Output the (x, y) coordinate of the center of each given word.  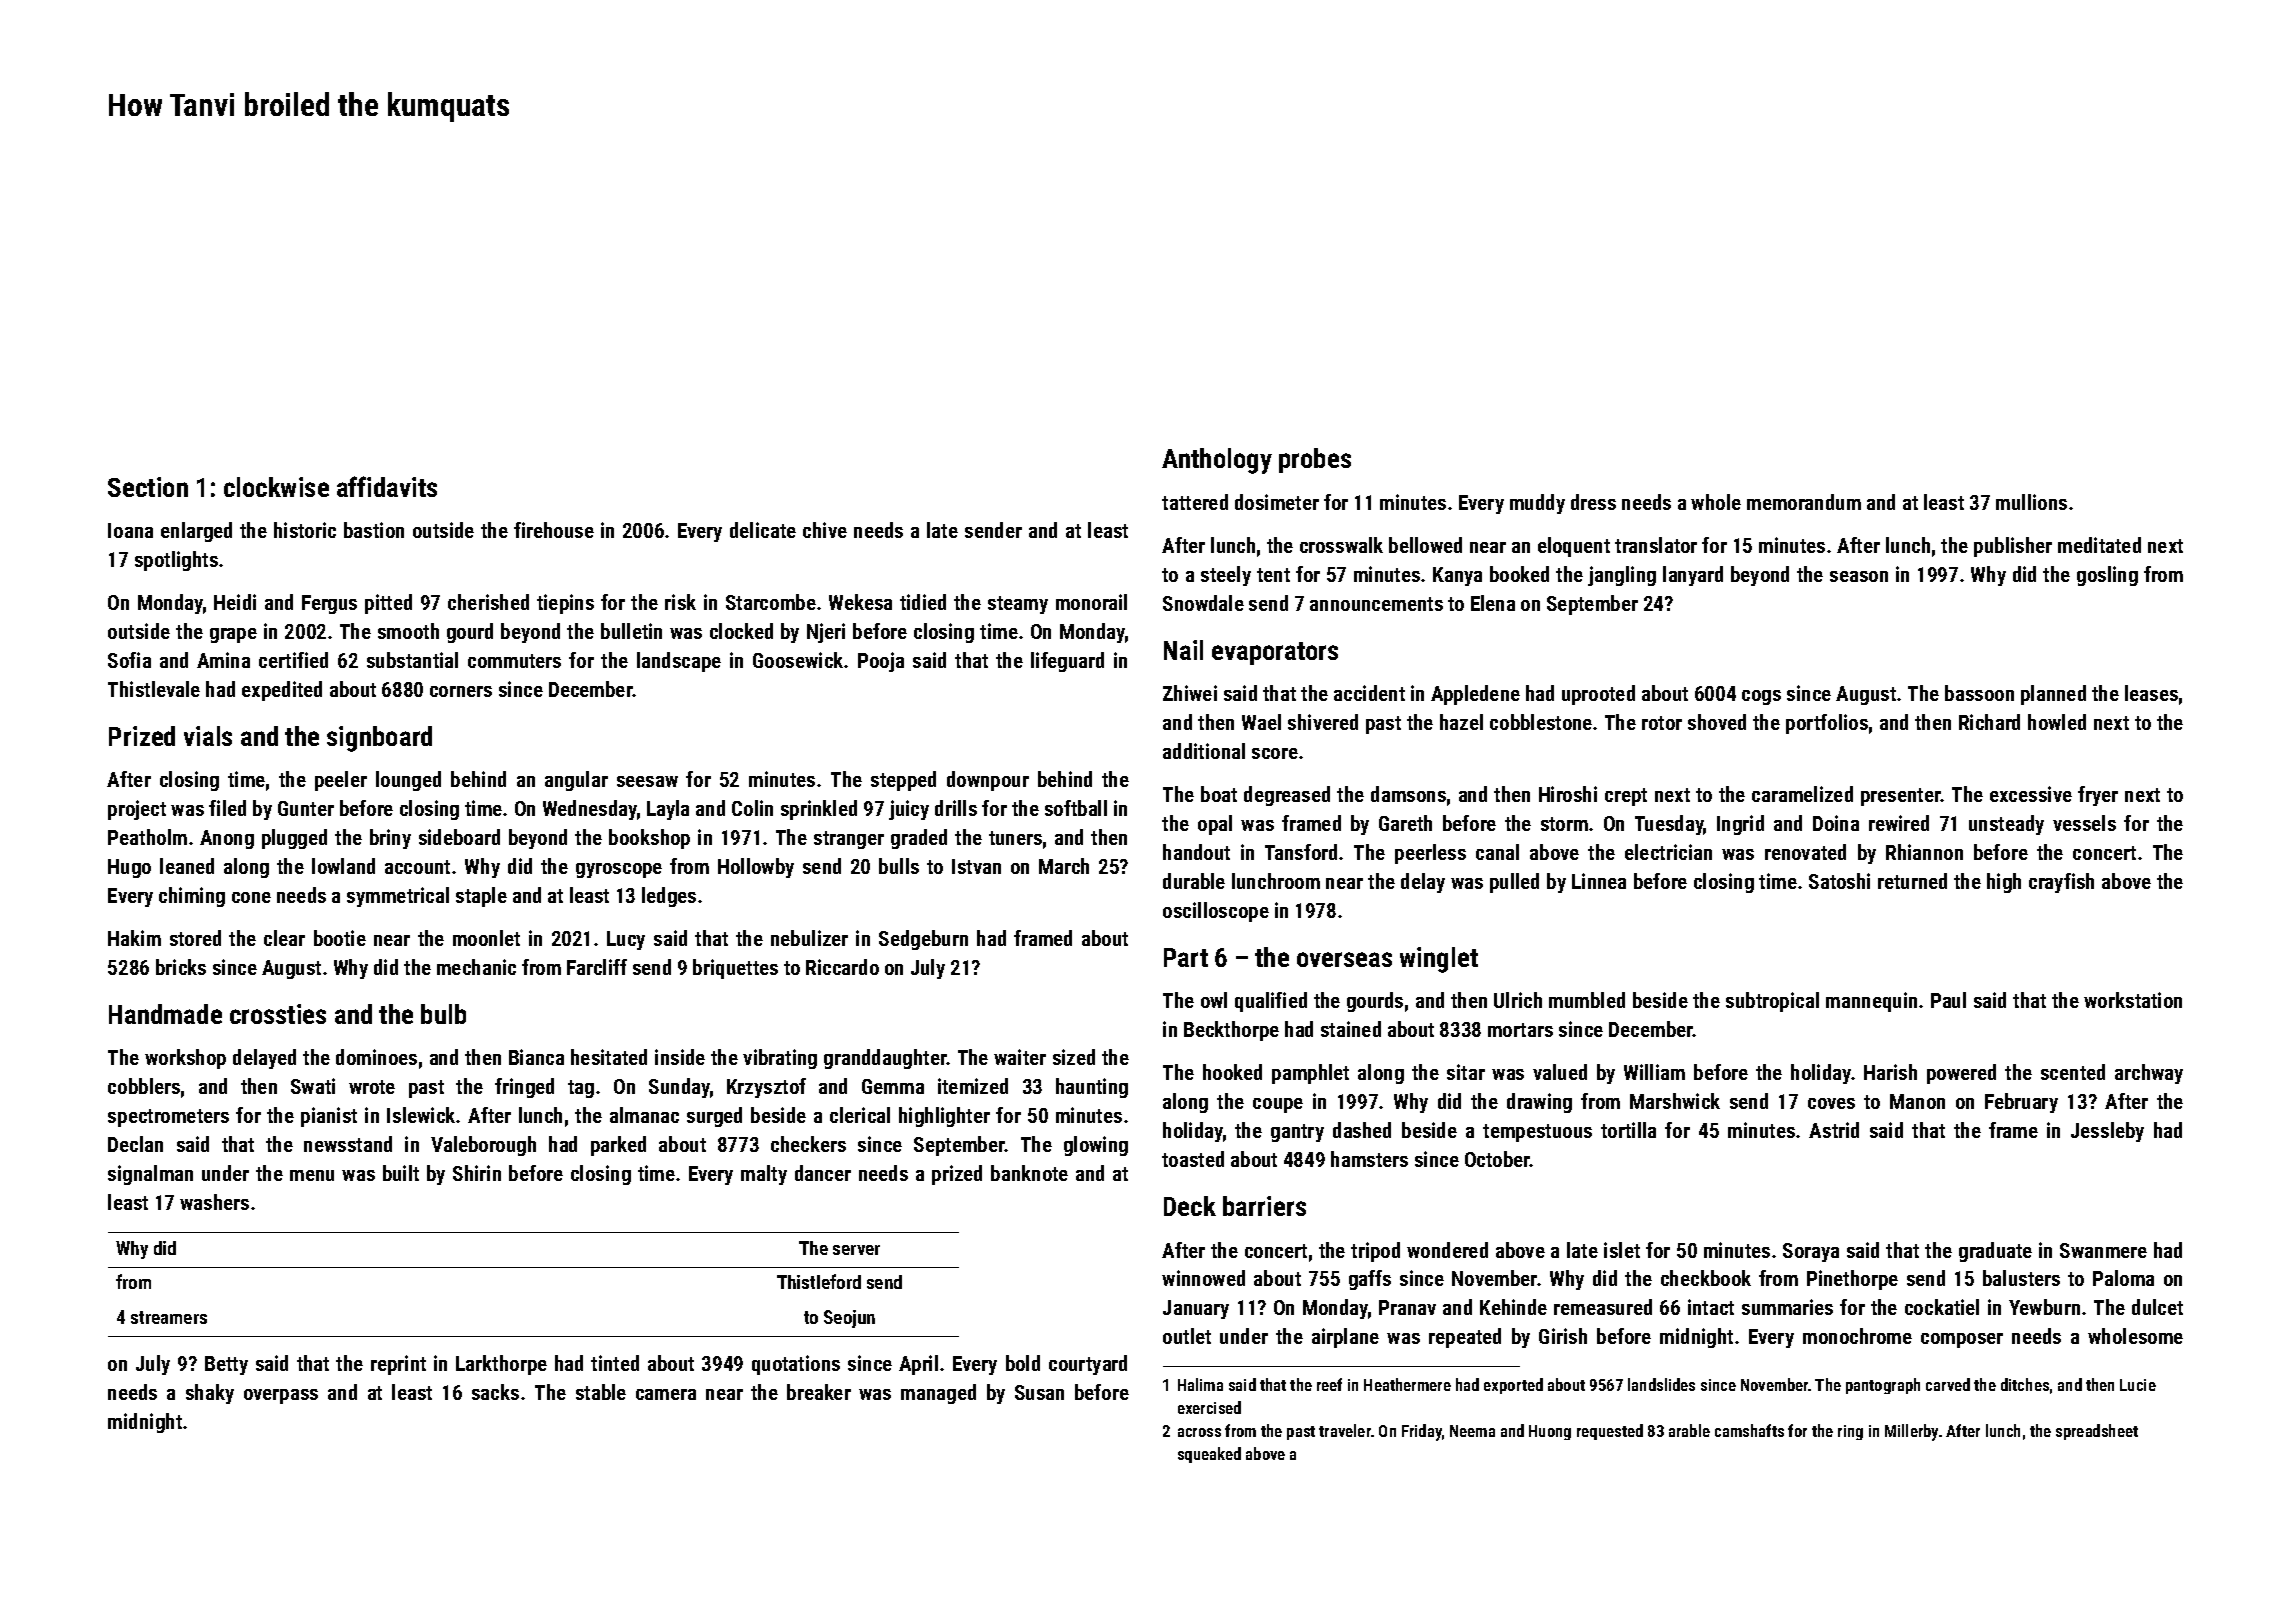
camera (666, 1394)
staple (481, 897)
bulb (443, 1014)
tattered (1195, 502)
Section (148, 487)
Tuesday (1669, 825)
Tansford (1301, 852)
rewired (1899, 823)
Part (1186, 957)
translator (1656, 545)
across (1199, 1432)
